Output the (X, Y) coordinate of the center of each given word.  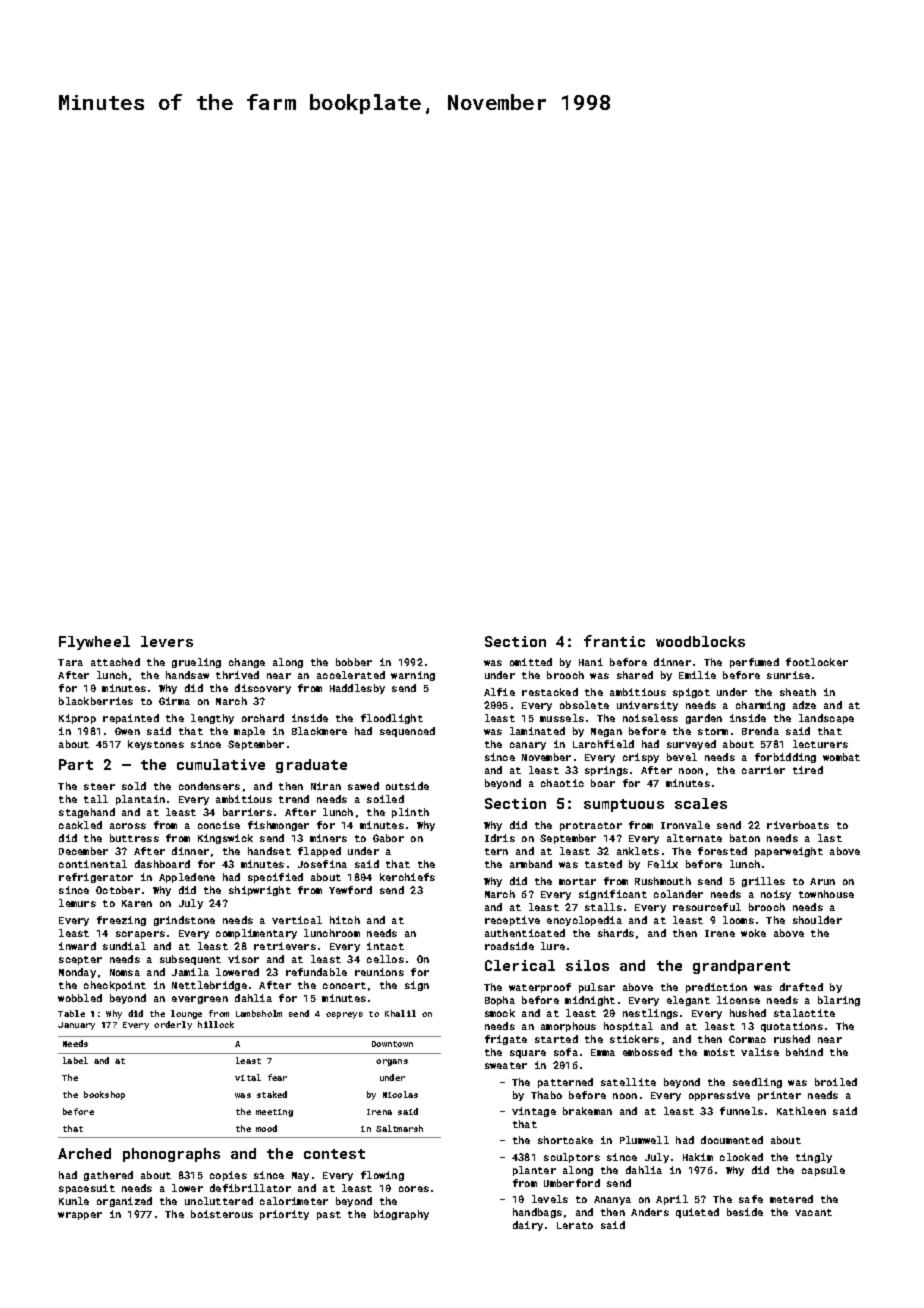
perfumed (754, 663)
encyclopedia (584, 921)
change (247, 663)
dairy (528, 1226)
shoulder (817, 920)
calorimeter (294, 1201)
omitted (531, 662)
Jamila (190, 972)
